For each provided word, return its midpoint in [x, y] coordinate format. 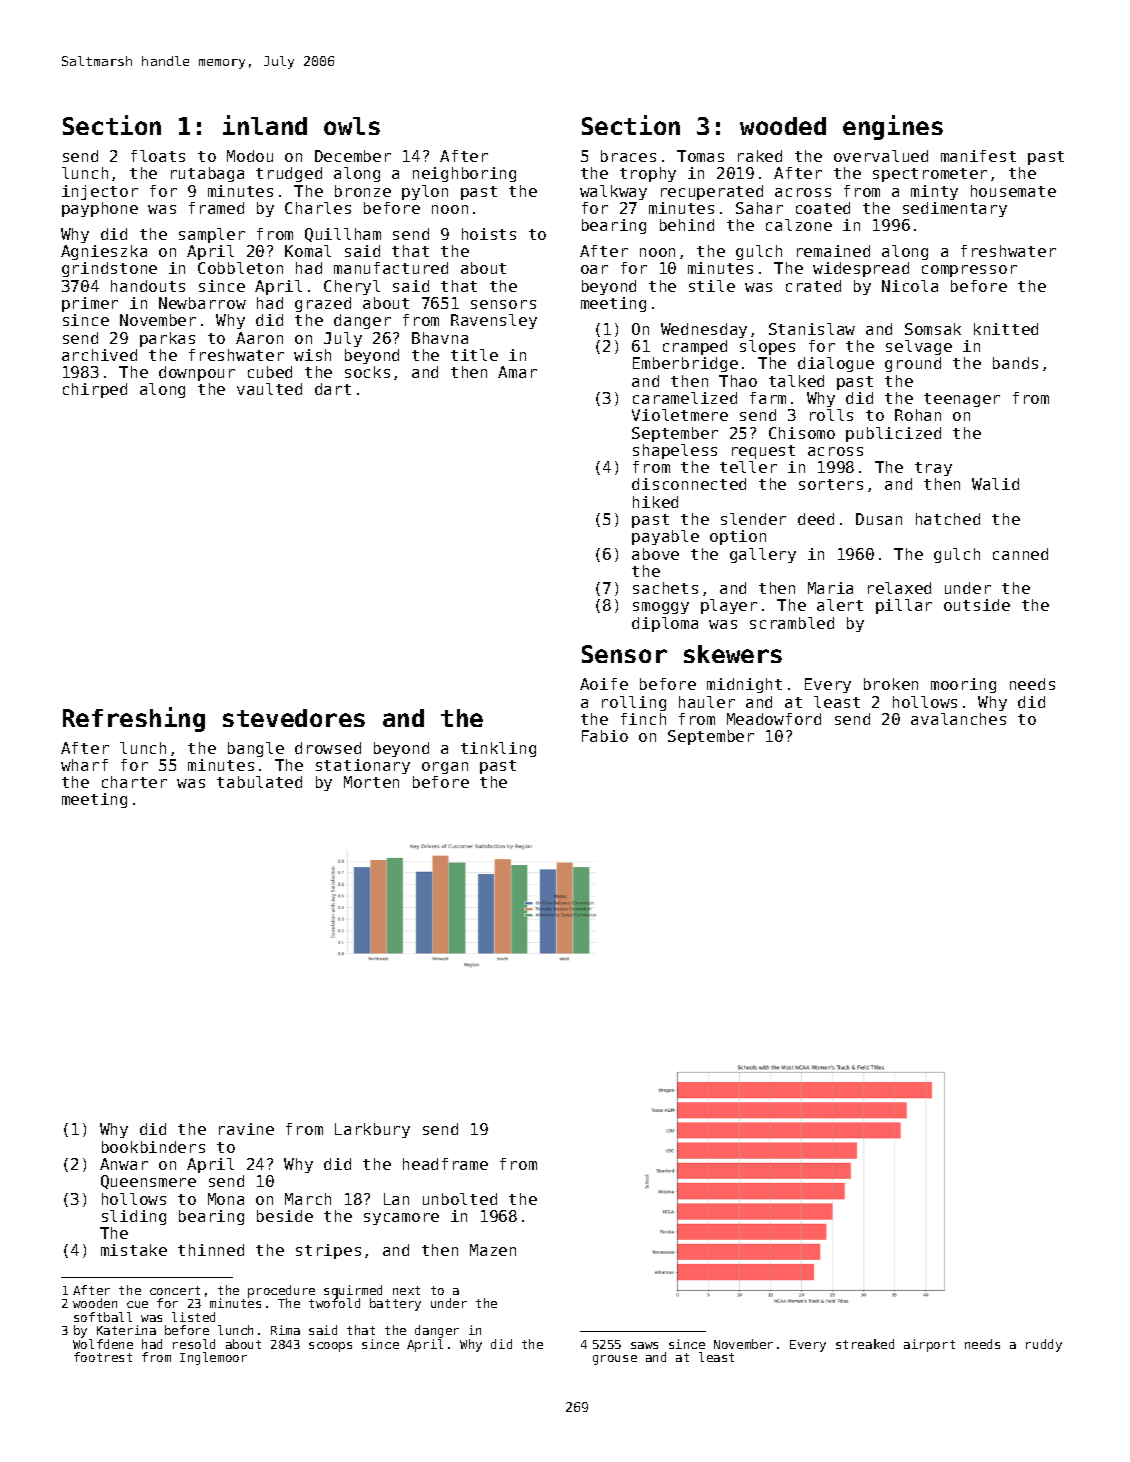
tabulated [259, 782]
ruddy [1044, 1345]
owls [352, 126]
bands [1015, 363]
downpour [197, 373]
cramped [695, 347]
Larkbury [372, 1130]
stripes [328, 1251]
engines [893, 127]
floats [158, 156]
